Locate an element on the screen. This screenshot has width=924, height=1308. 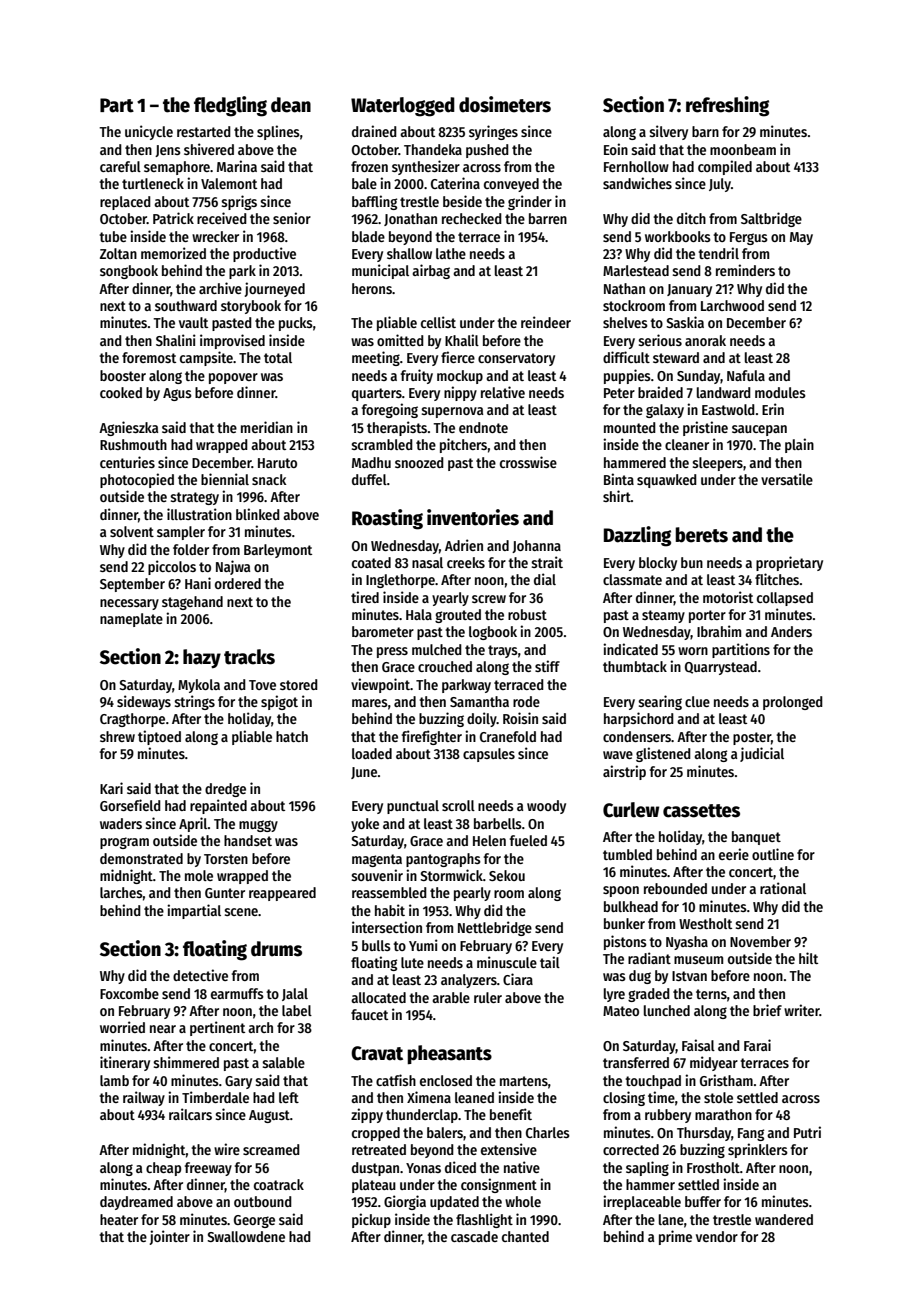
unicycle is located at coordinates (149, 132).
